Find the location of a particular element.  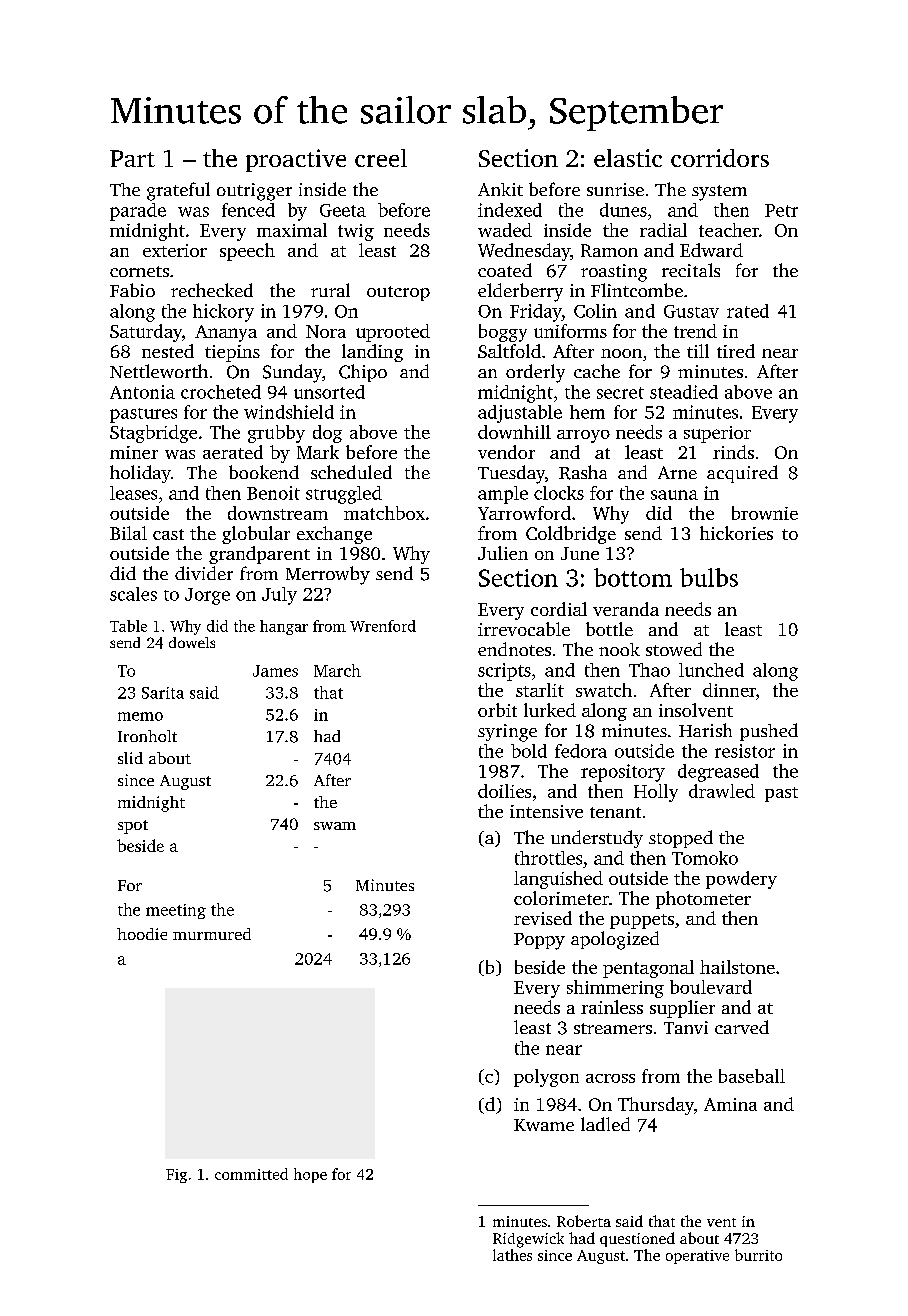

tired is located at coordinates (736, 351).
